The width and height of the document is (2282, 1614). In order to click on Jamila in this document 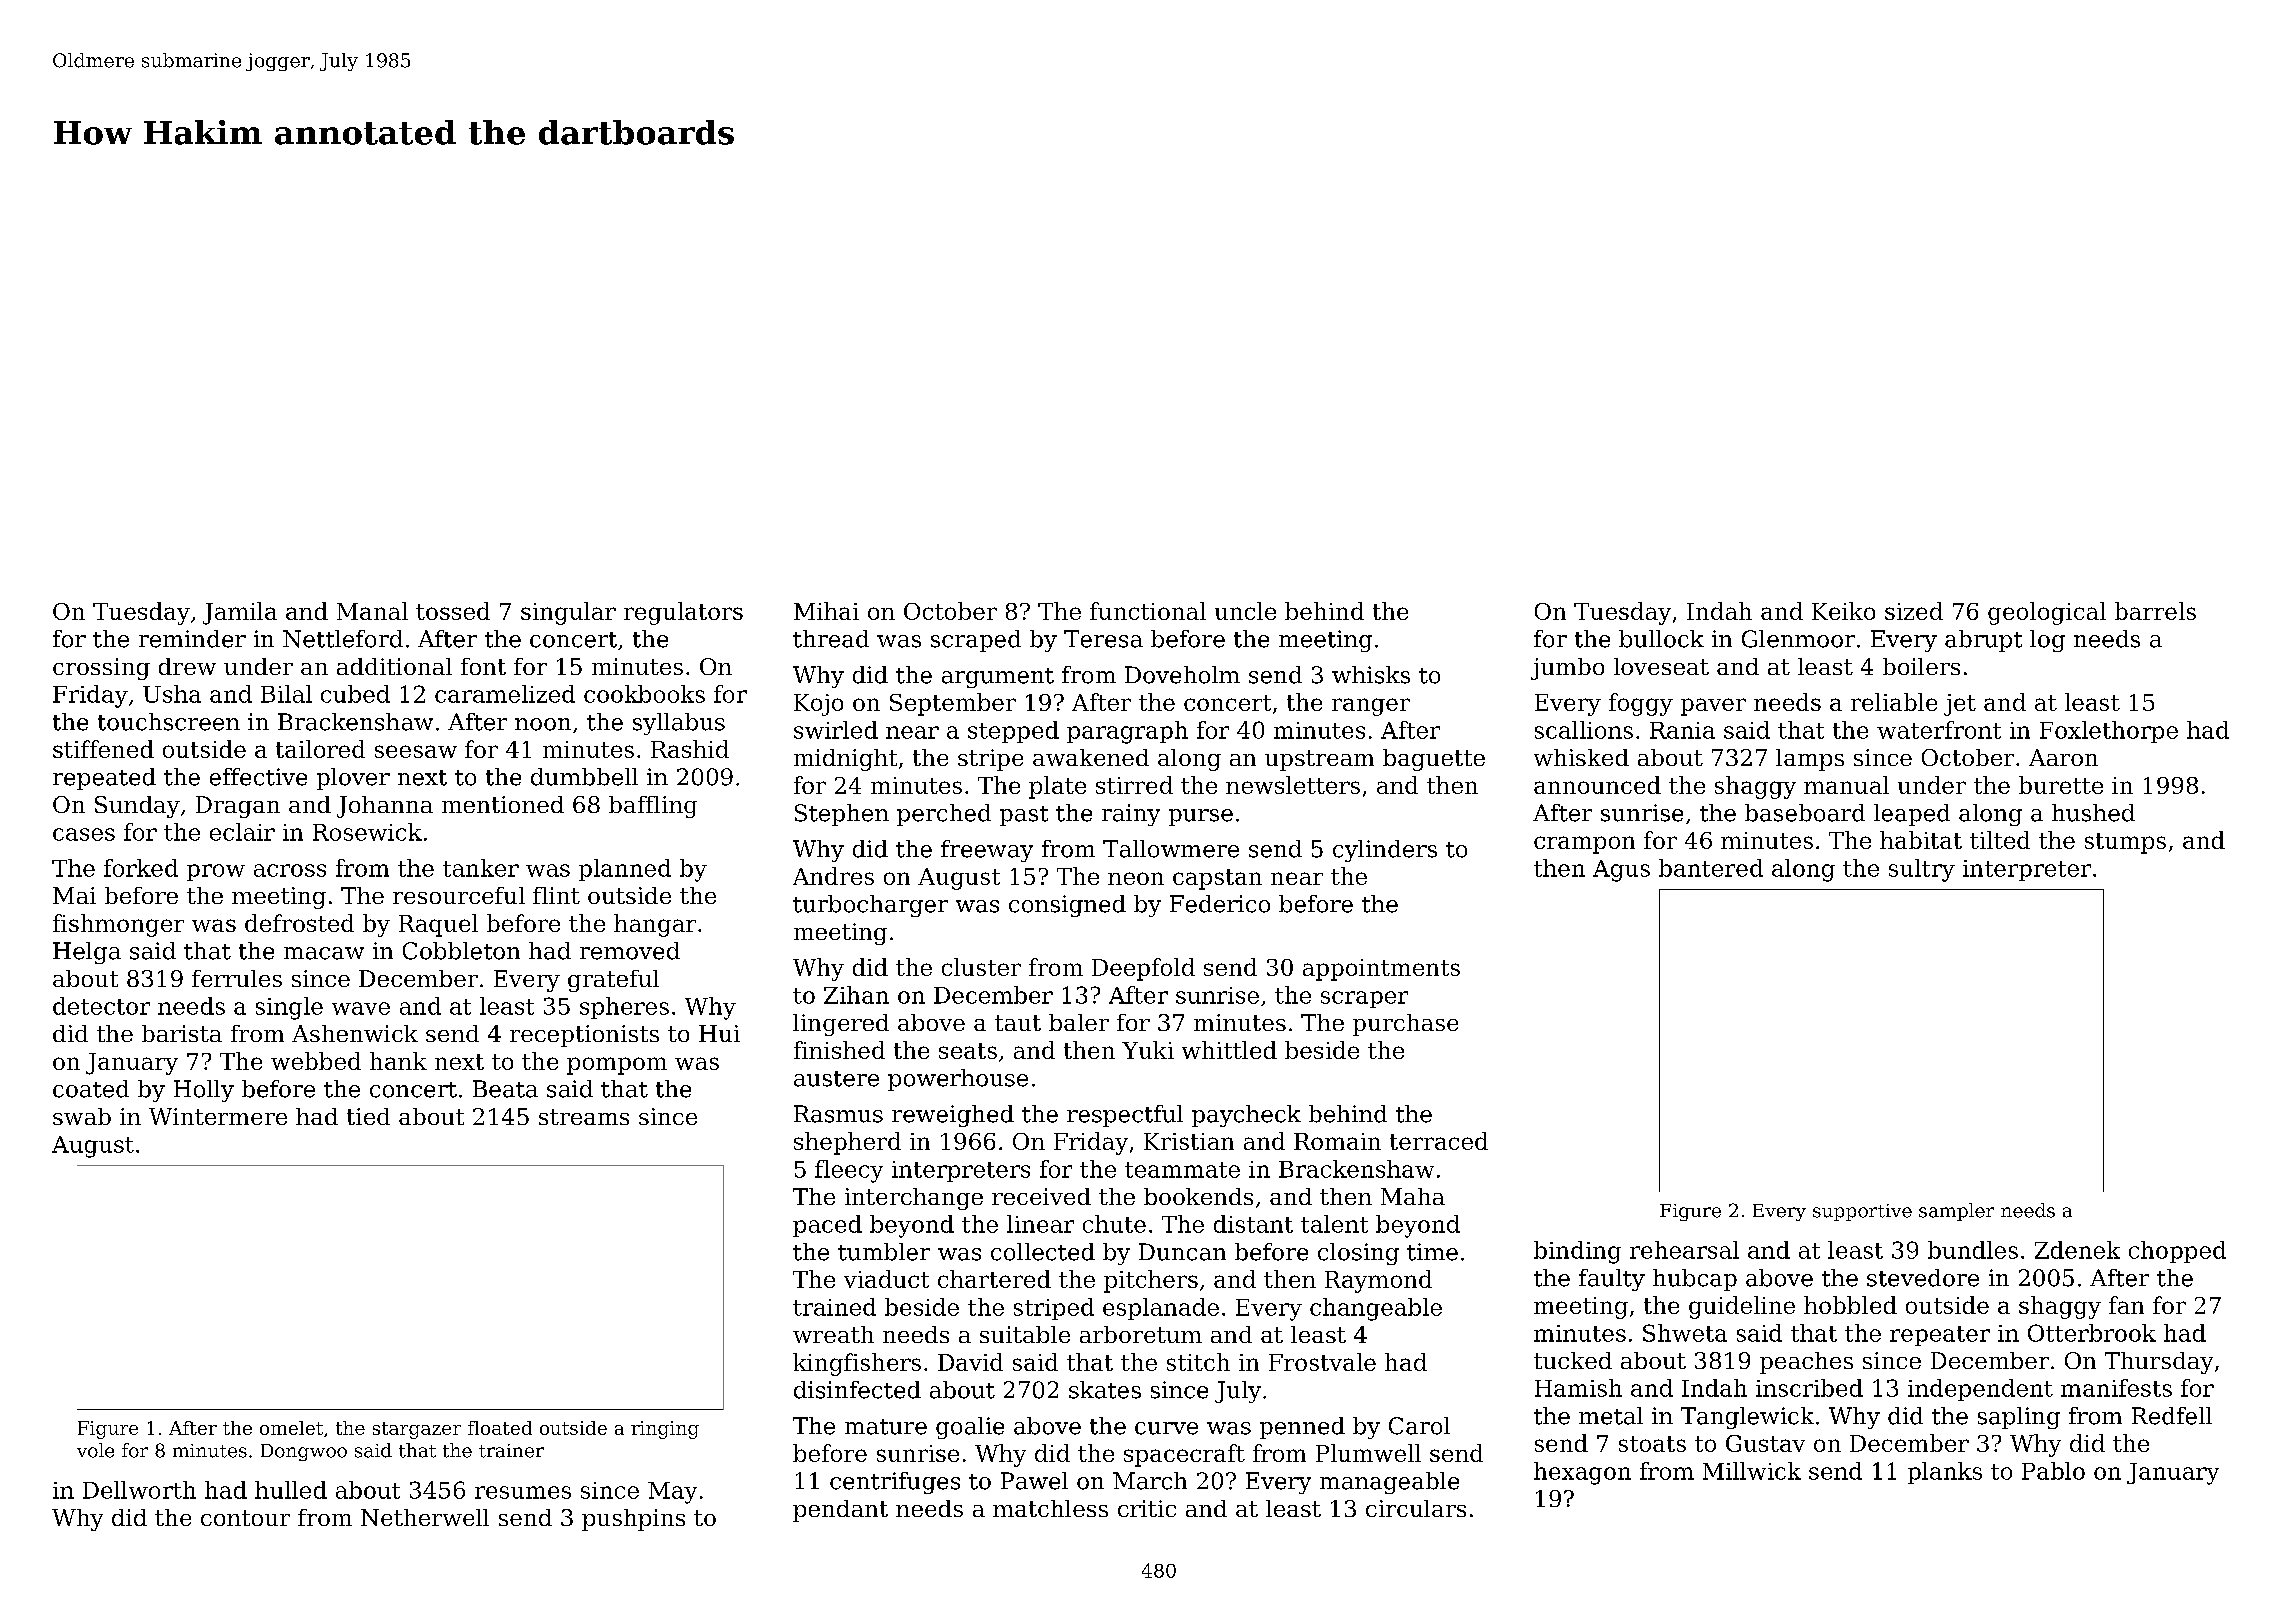, I will do `click(240, 613)`.
